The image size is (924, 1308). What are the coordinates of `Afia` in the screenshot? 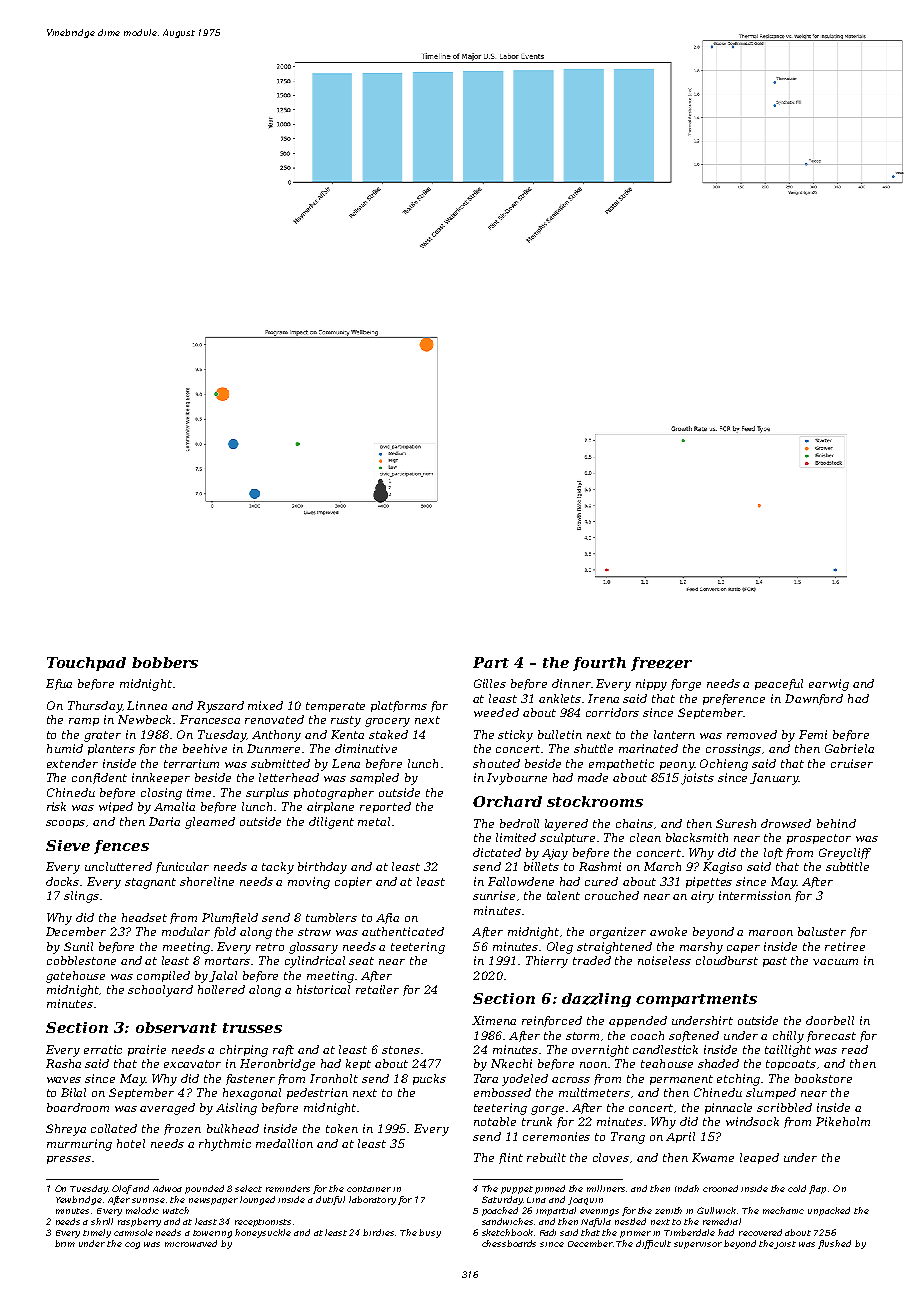 It's located at (387, 918).
